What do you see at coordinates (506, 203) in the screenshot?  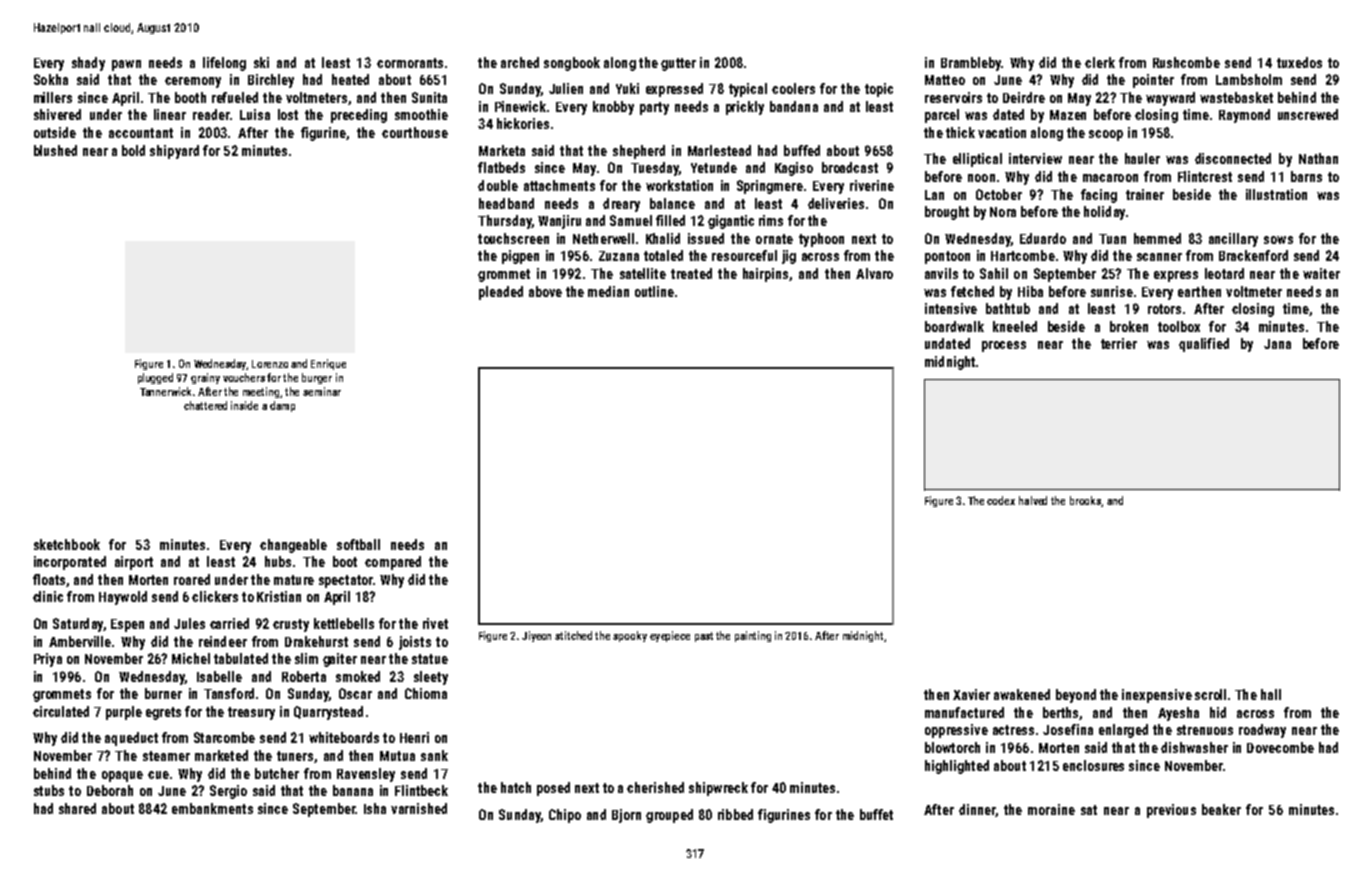 I see `headband` at bounding box center [506, 203].
